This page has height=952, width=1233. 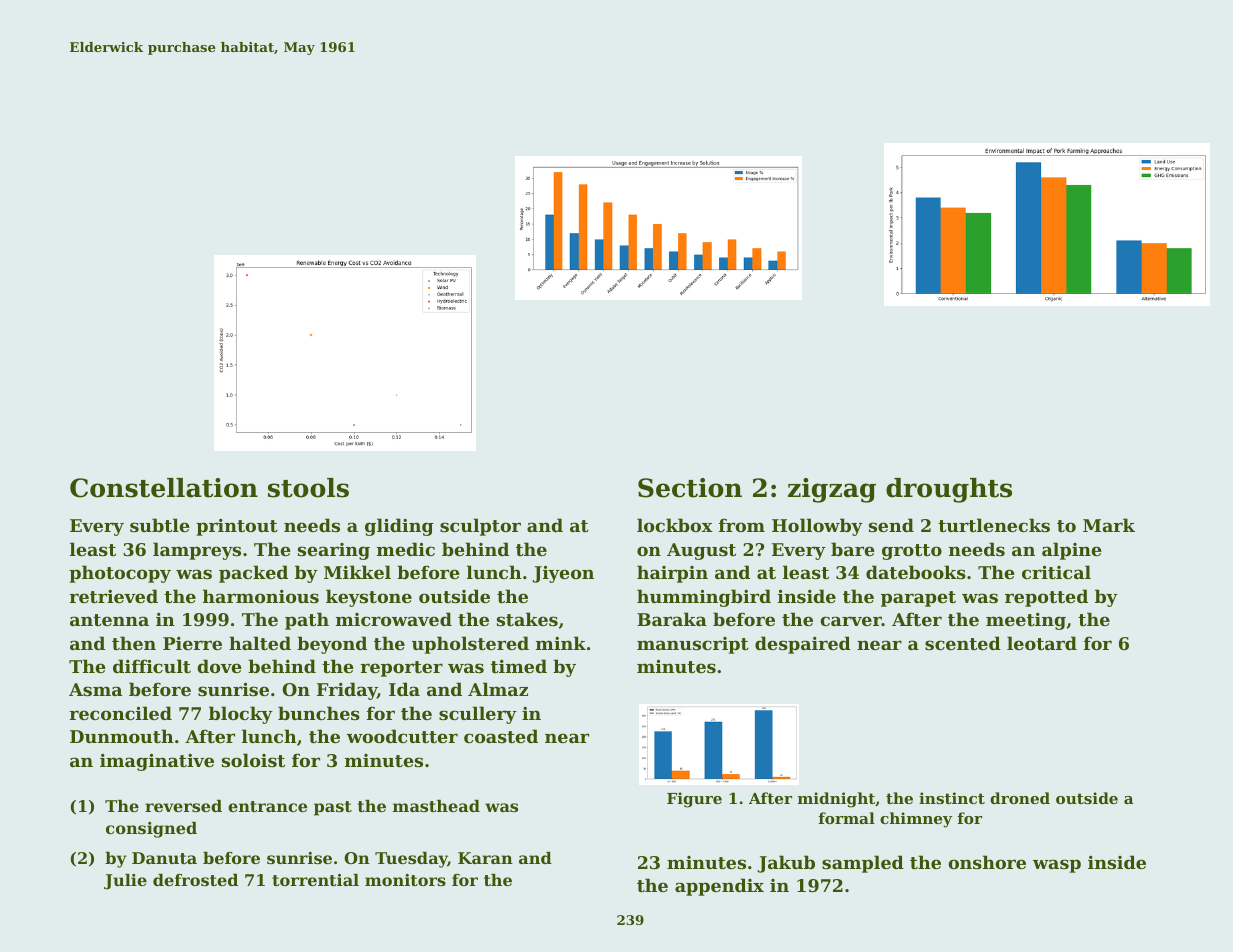 I want to click on Pierre, so click(x=192, y=643).
